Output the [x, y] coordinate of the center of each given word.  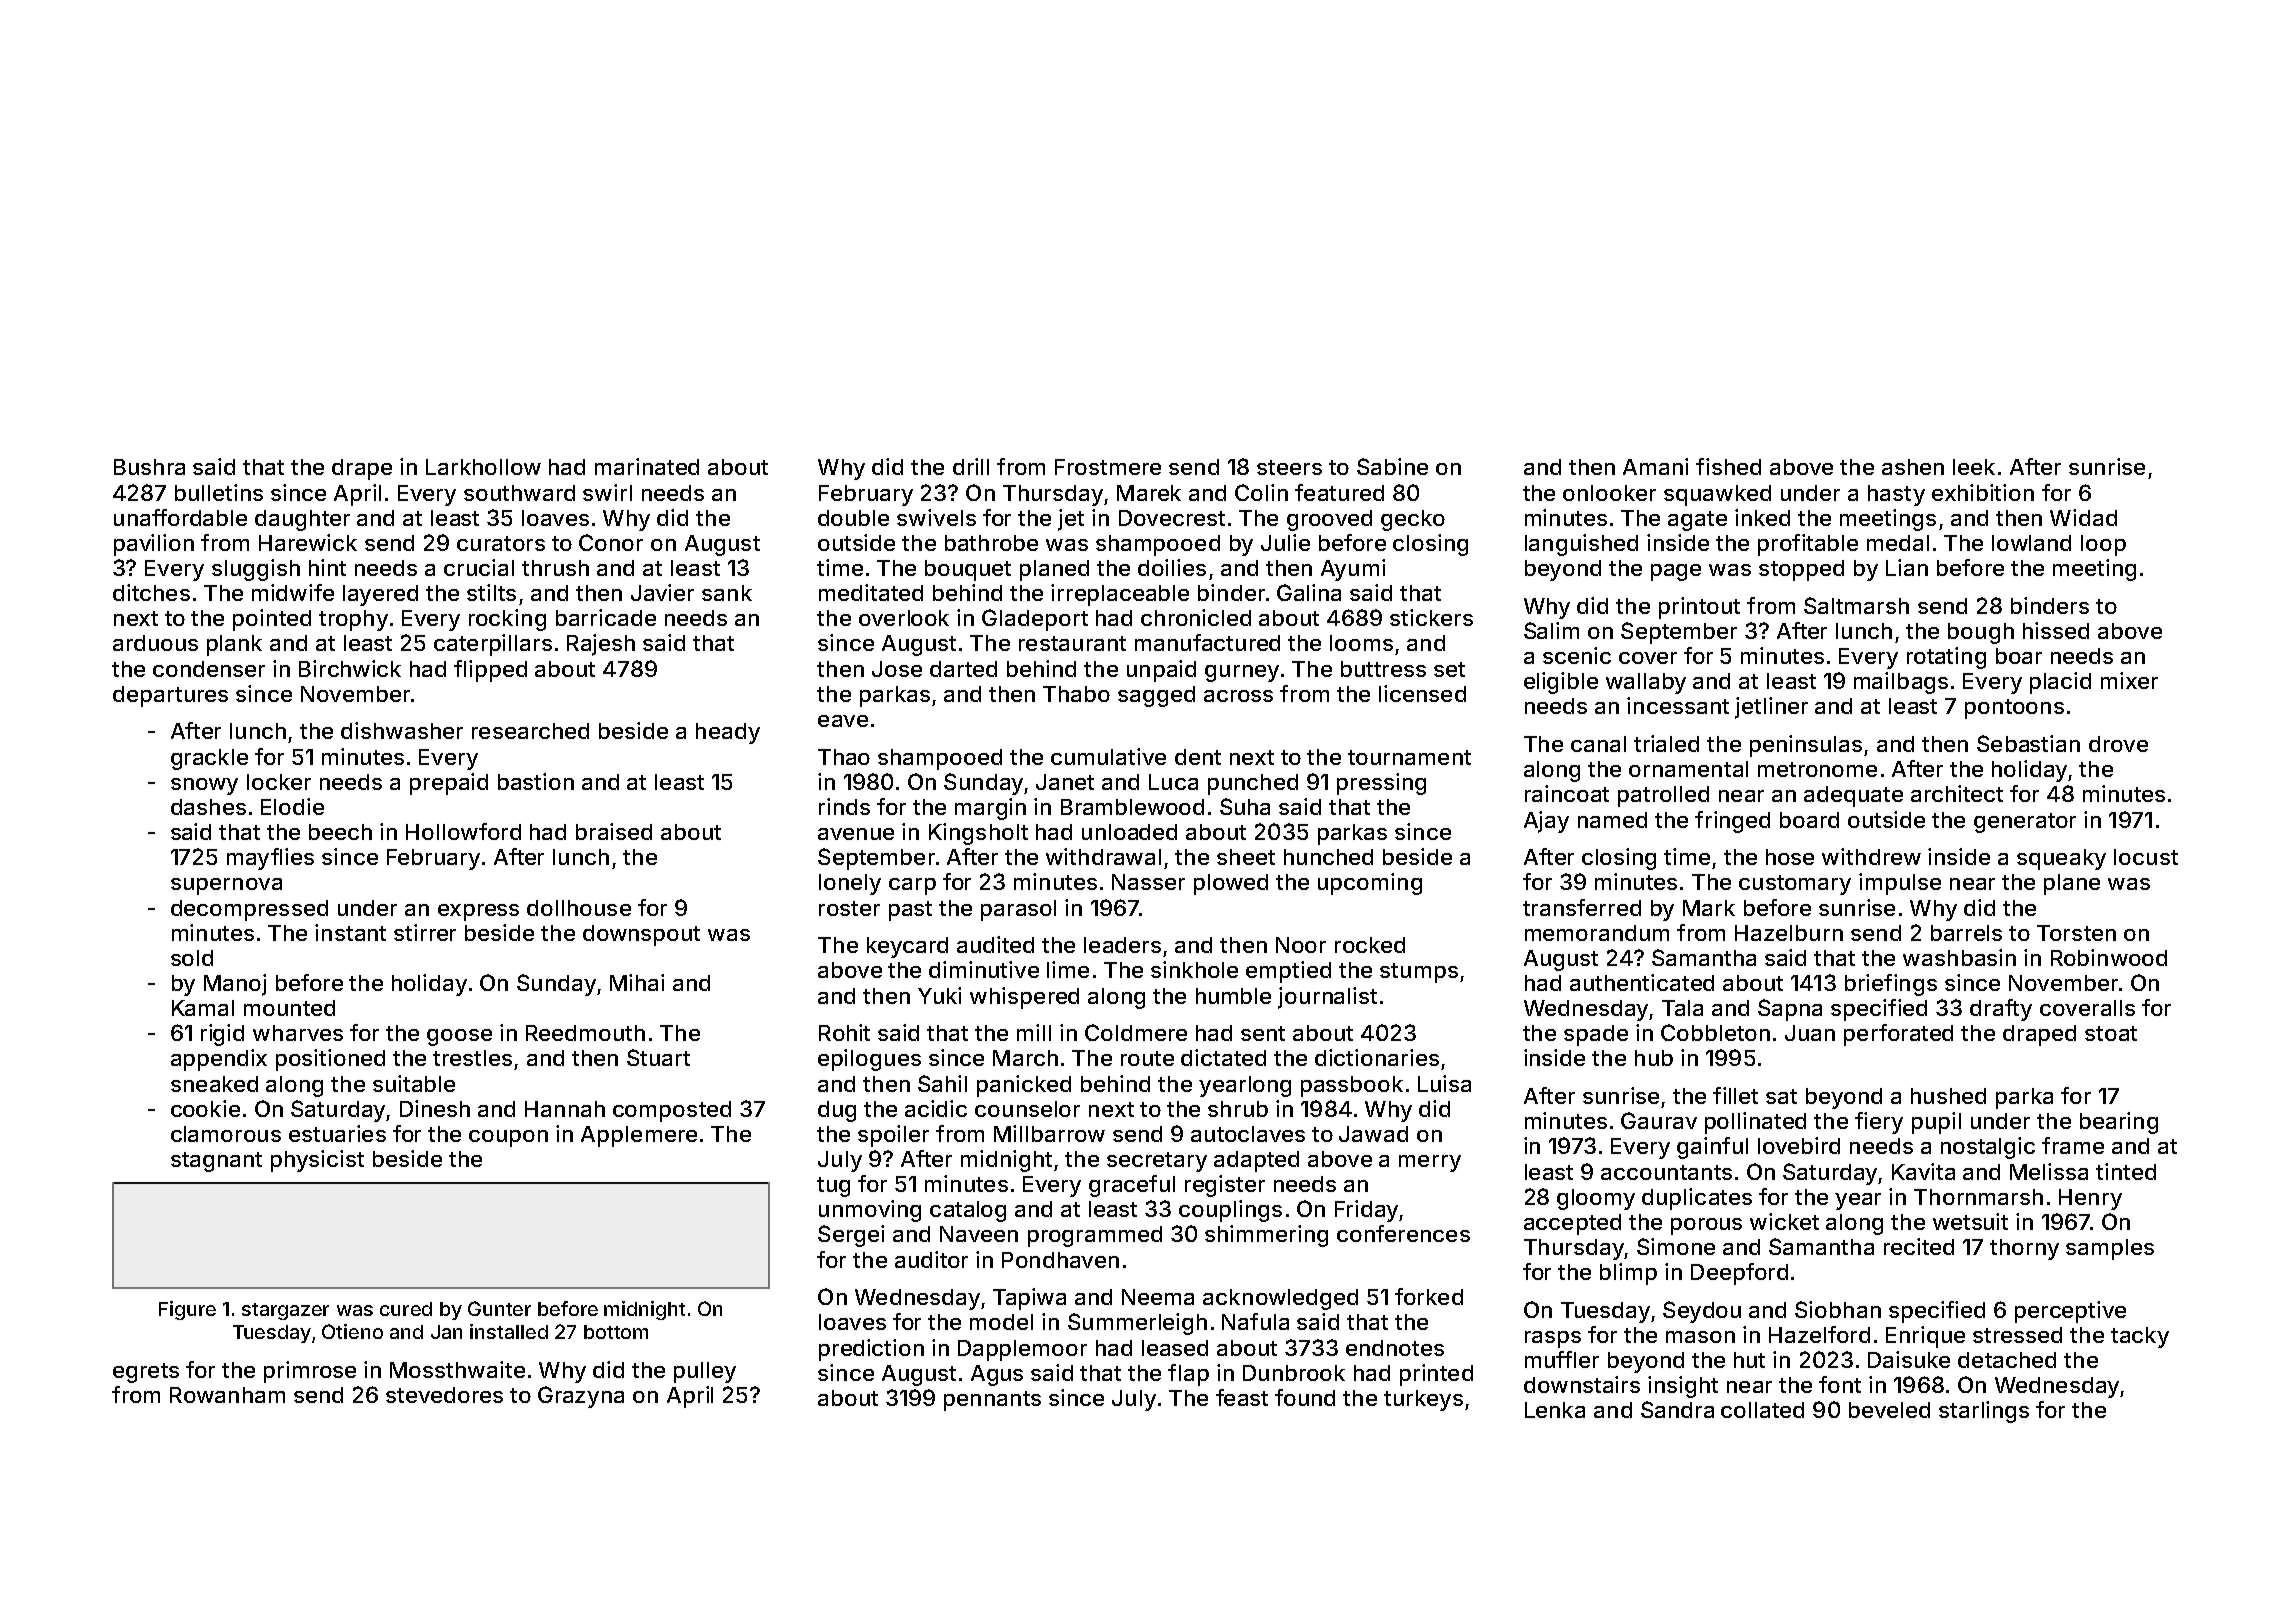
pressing [1381, 784]
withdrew [1871, 856]
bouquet [968, 570]
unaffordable [180, 517]
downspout [641, 935]
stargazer [285, 1311]
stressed [2017, 1335]
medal [1898, 543]
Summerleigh [1137, 1324]
